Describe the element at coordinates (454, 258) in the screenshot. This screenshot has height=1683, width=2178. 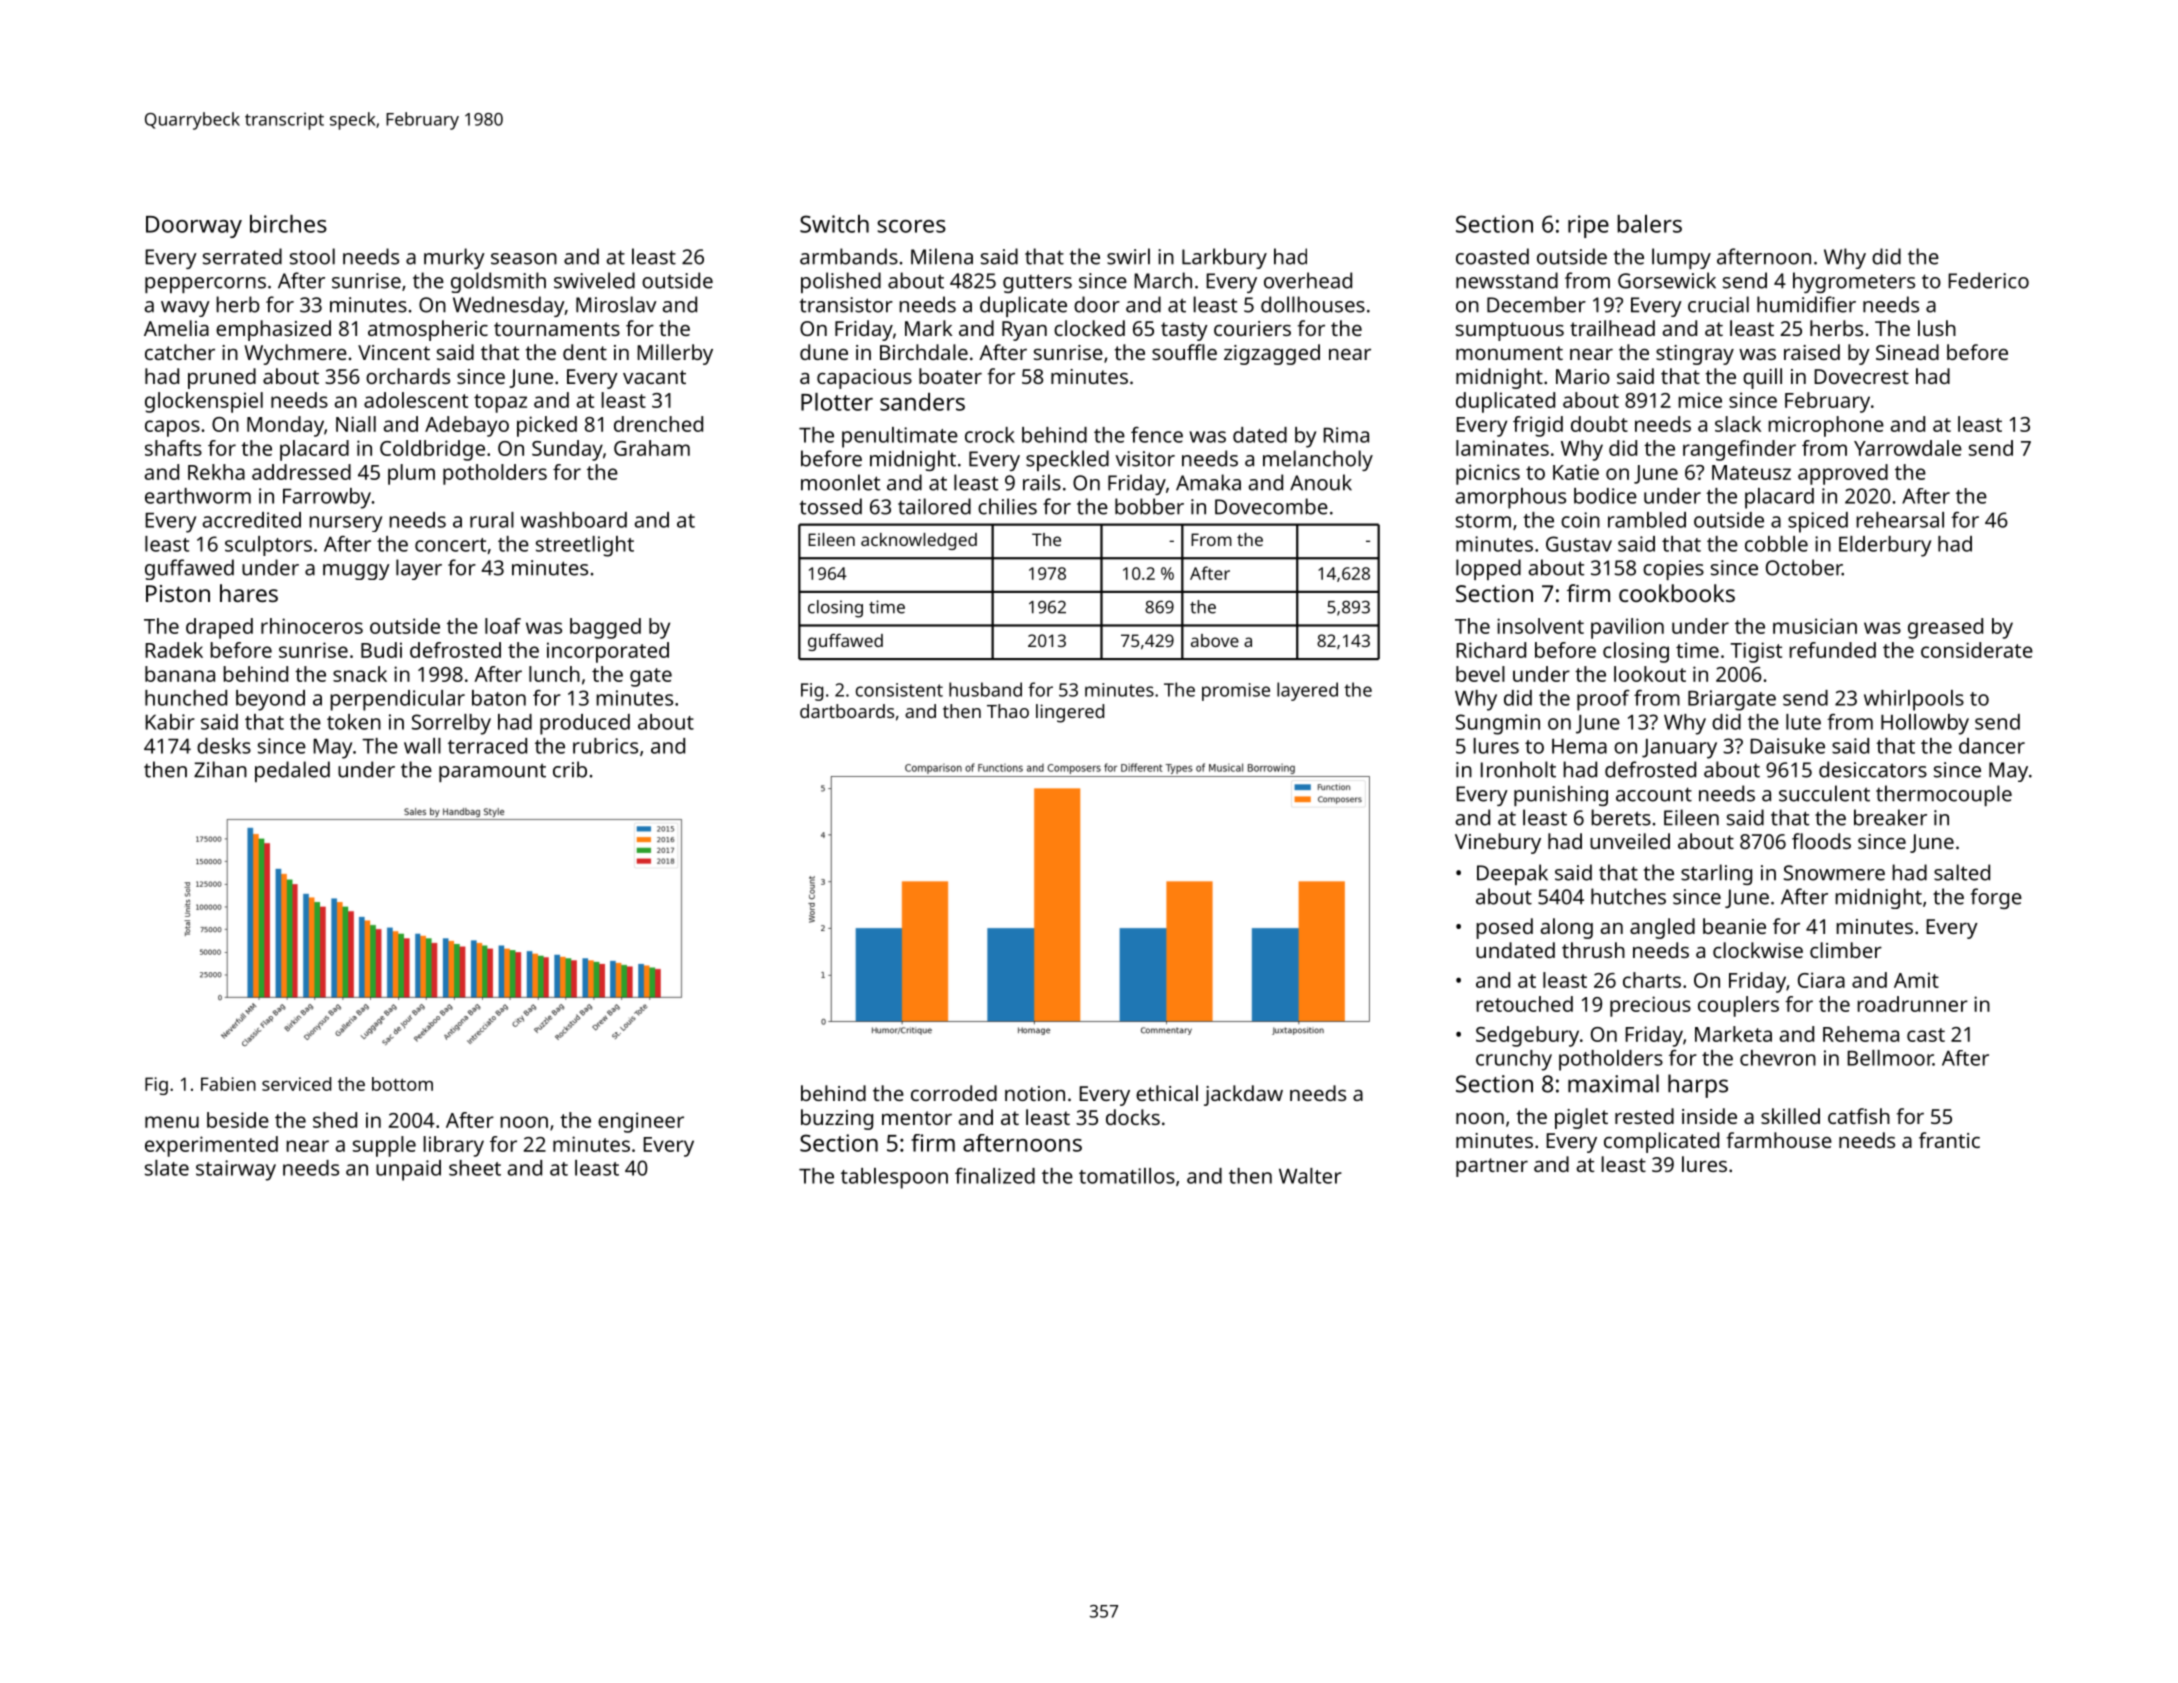
I see `murky` at that location.
